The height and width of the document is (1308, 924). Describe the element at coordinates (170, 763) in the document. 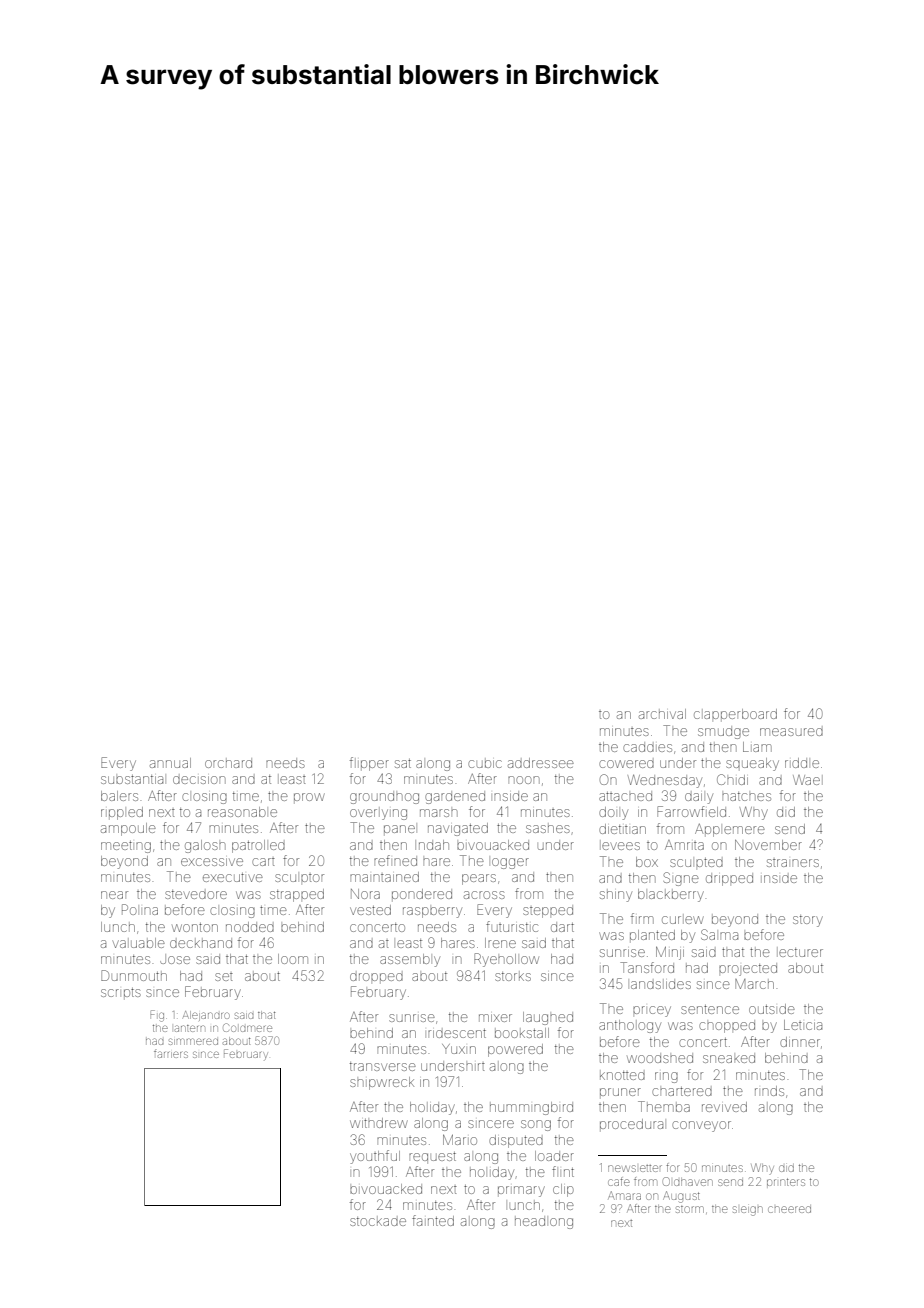

I see `annual` at that location.
